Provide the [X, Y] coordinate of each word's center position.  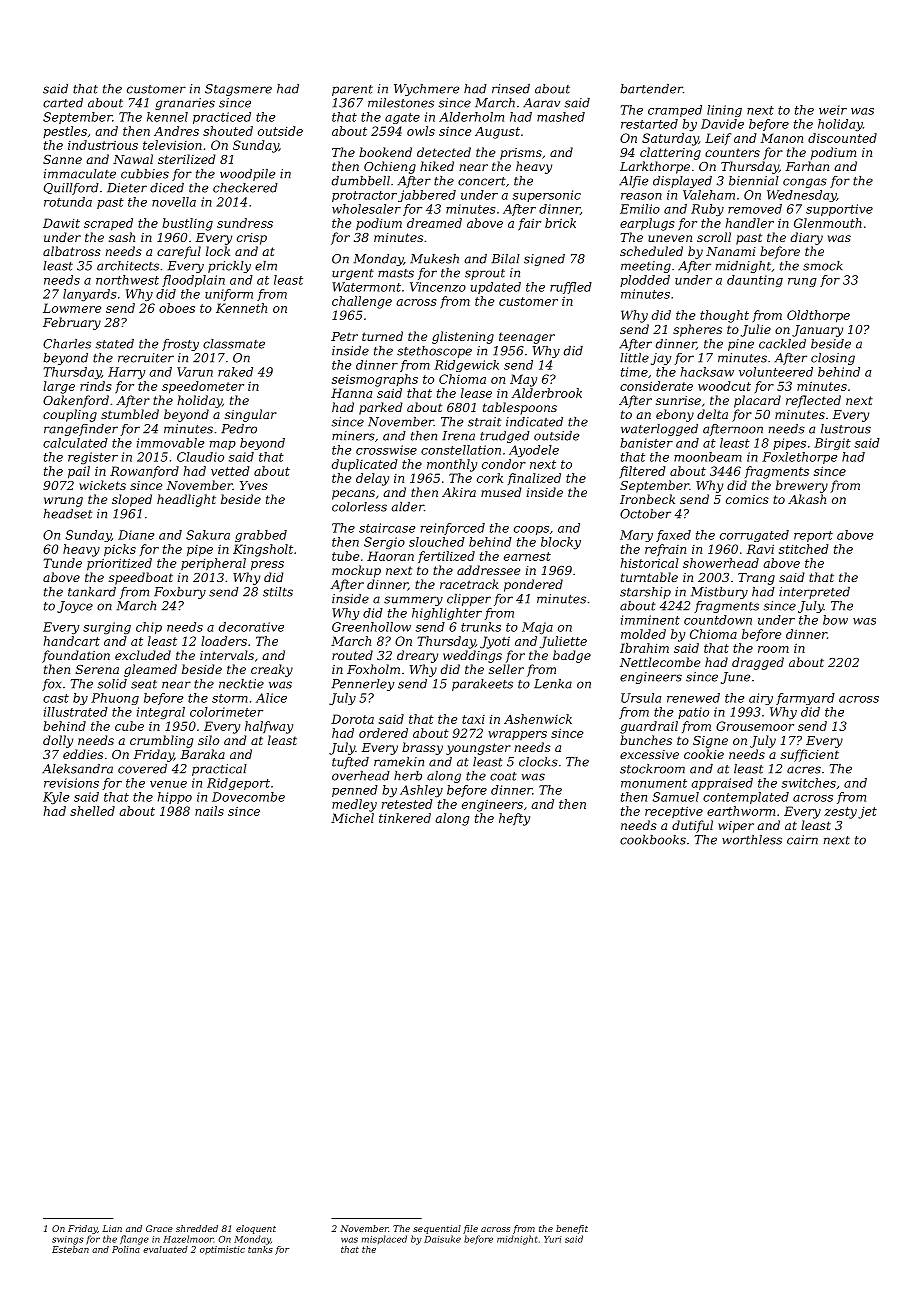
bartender [651, 89]
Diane [136, 535]
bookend [385, 152]
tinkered [405, 818]
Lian [112, 1228]
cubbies [145, 174]
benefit [572, 1229]
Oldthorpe [818, 316]
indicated [534, 422]
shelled [92, 811]
